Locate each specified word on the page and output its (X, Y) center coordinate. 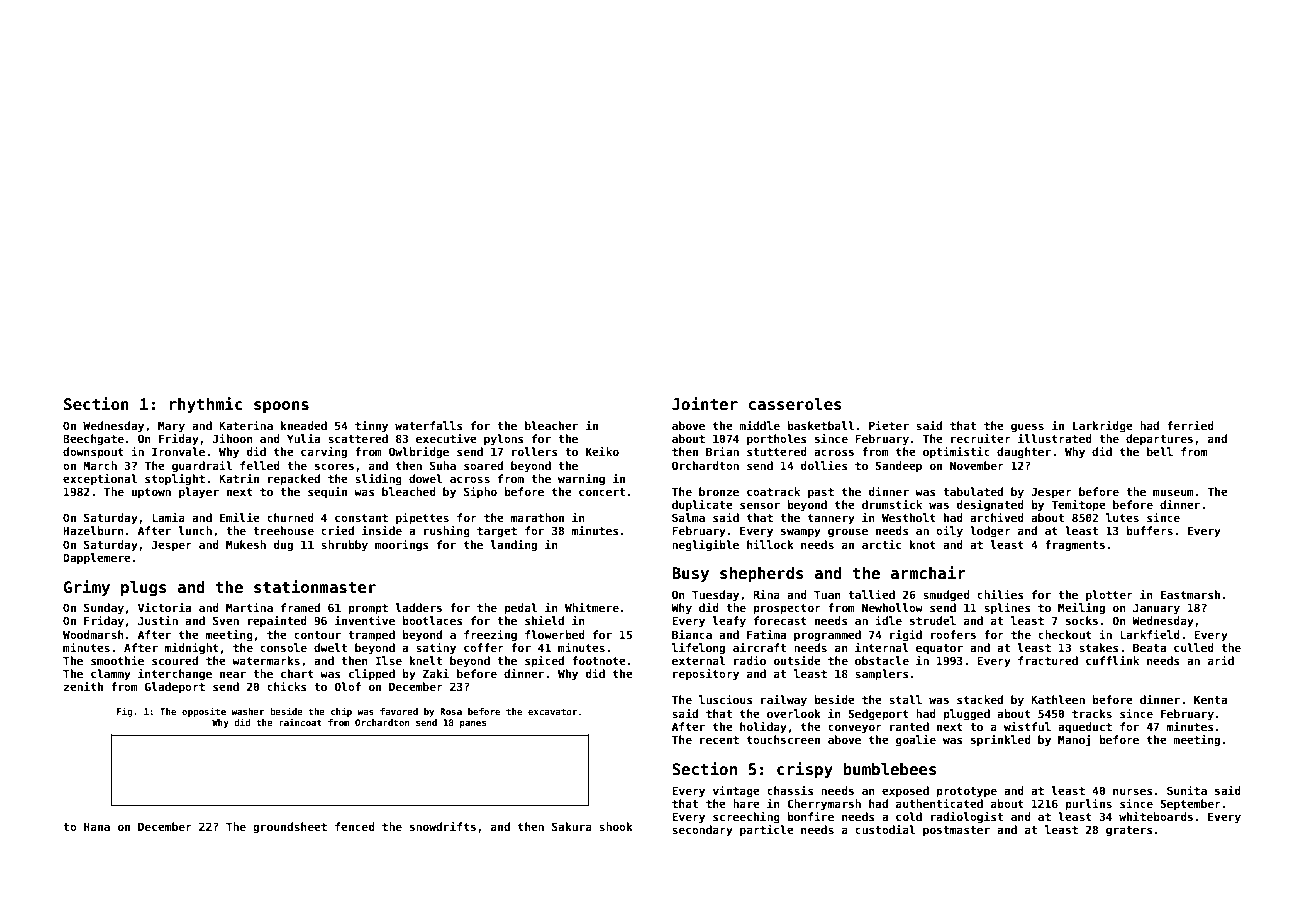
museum (1173, 492)
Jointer (705, 404)
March (100, 465)
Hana (97, 826)
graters (1129, 831)
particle (767, 830)
